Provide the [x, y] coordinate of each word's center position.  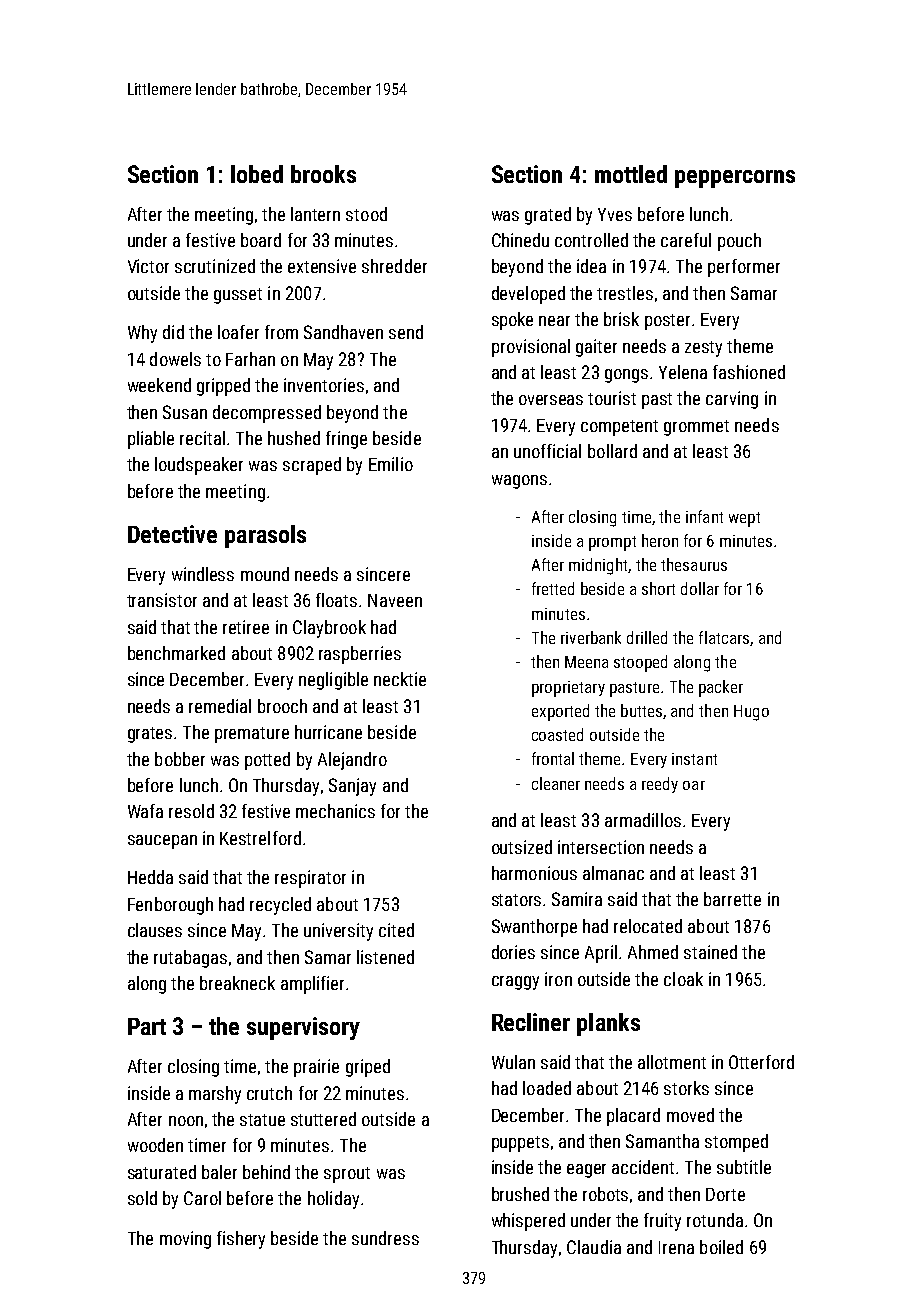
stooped [640, 663]
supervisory [303, 1028]
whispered [528, 1222]
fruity [662, 1222]
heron [660, 540]
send [406, 332]
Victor [148, 266]
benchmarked [176, 653]
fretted [553, 588]
